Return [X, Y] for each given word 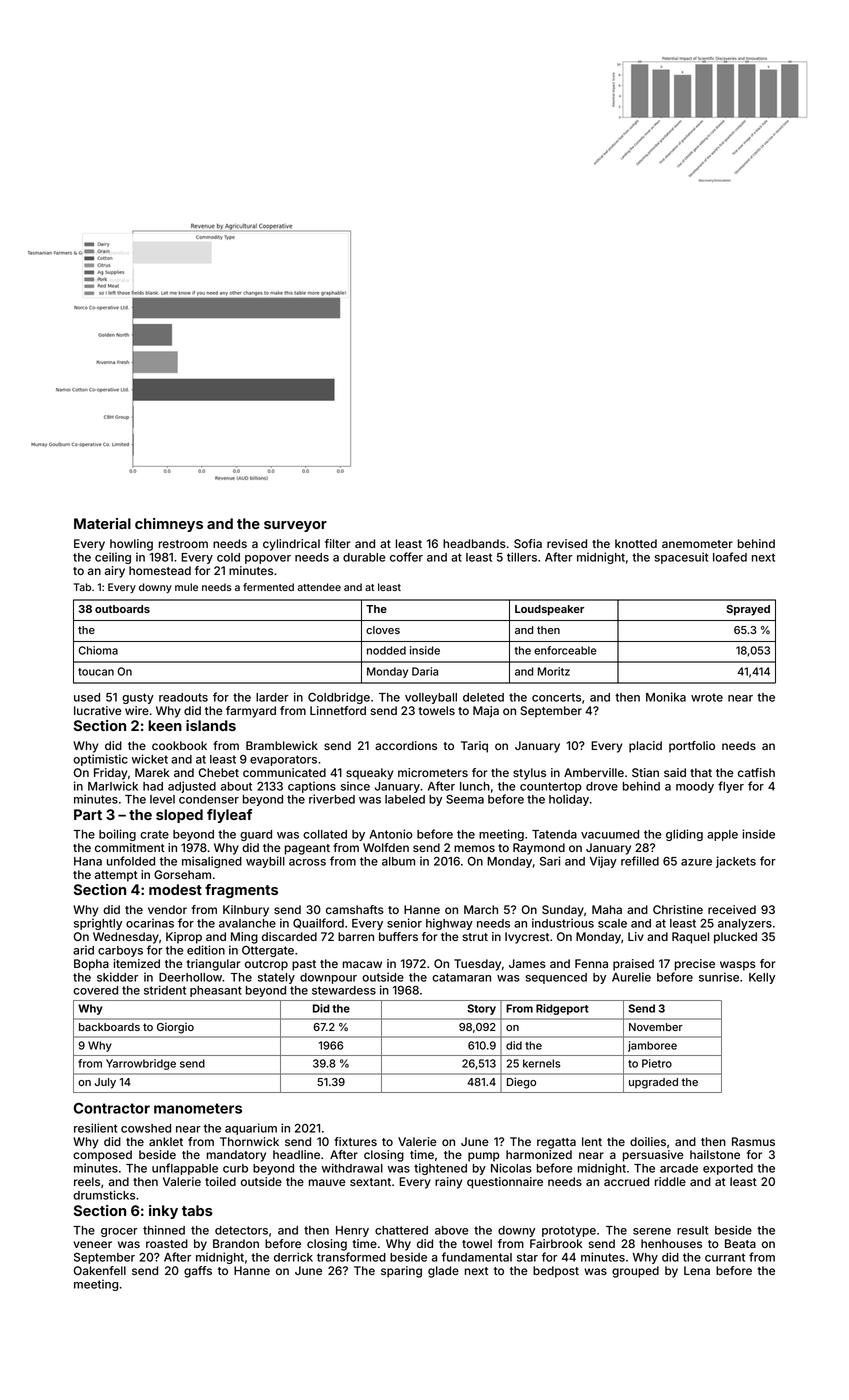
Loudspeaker [549, 610]
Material [102, 523]
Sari [550, 861]
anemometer [697, 544]
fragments [241, 891]
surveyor [295, 526]
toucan [96, 672]
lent [592, 1141]
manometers [198, 1108]
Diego [521, 1083]
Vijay [603, 862]
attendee [319, 587]
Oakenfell [100, 1270]
